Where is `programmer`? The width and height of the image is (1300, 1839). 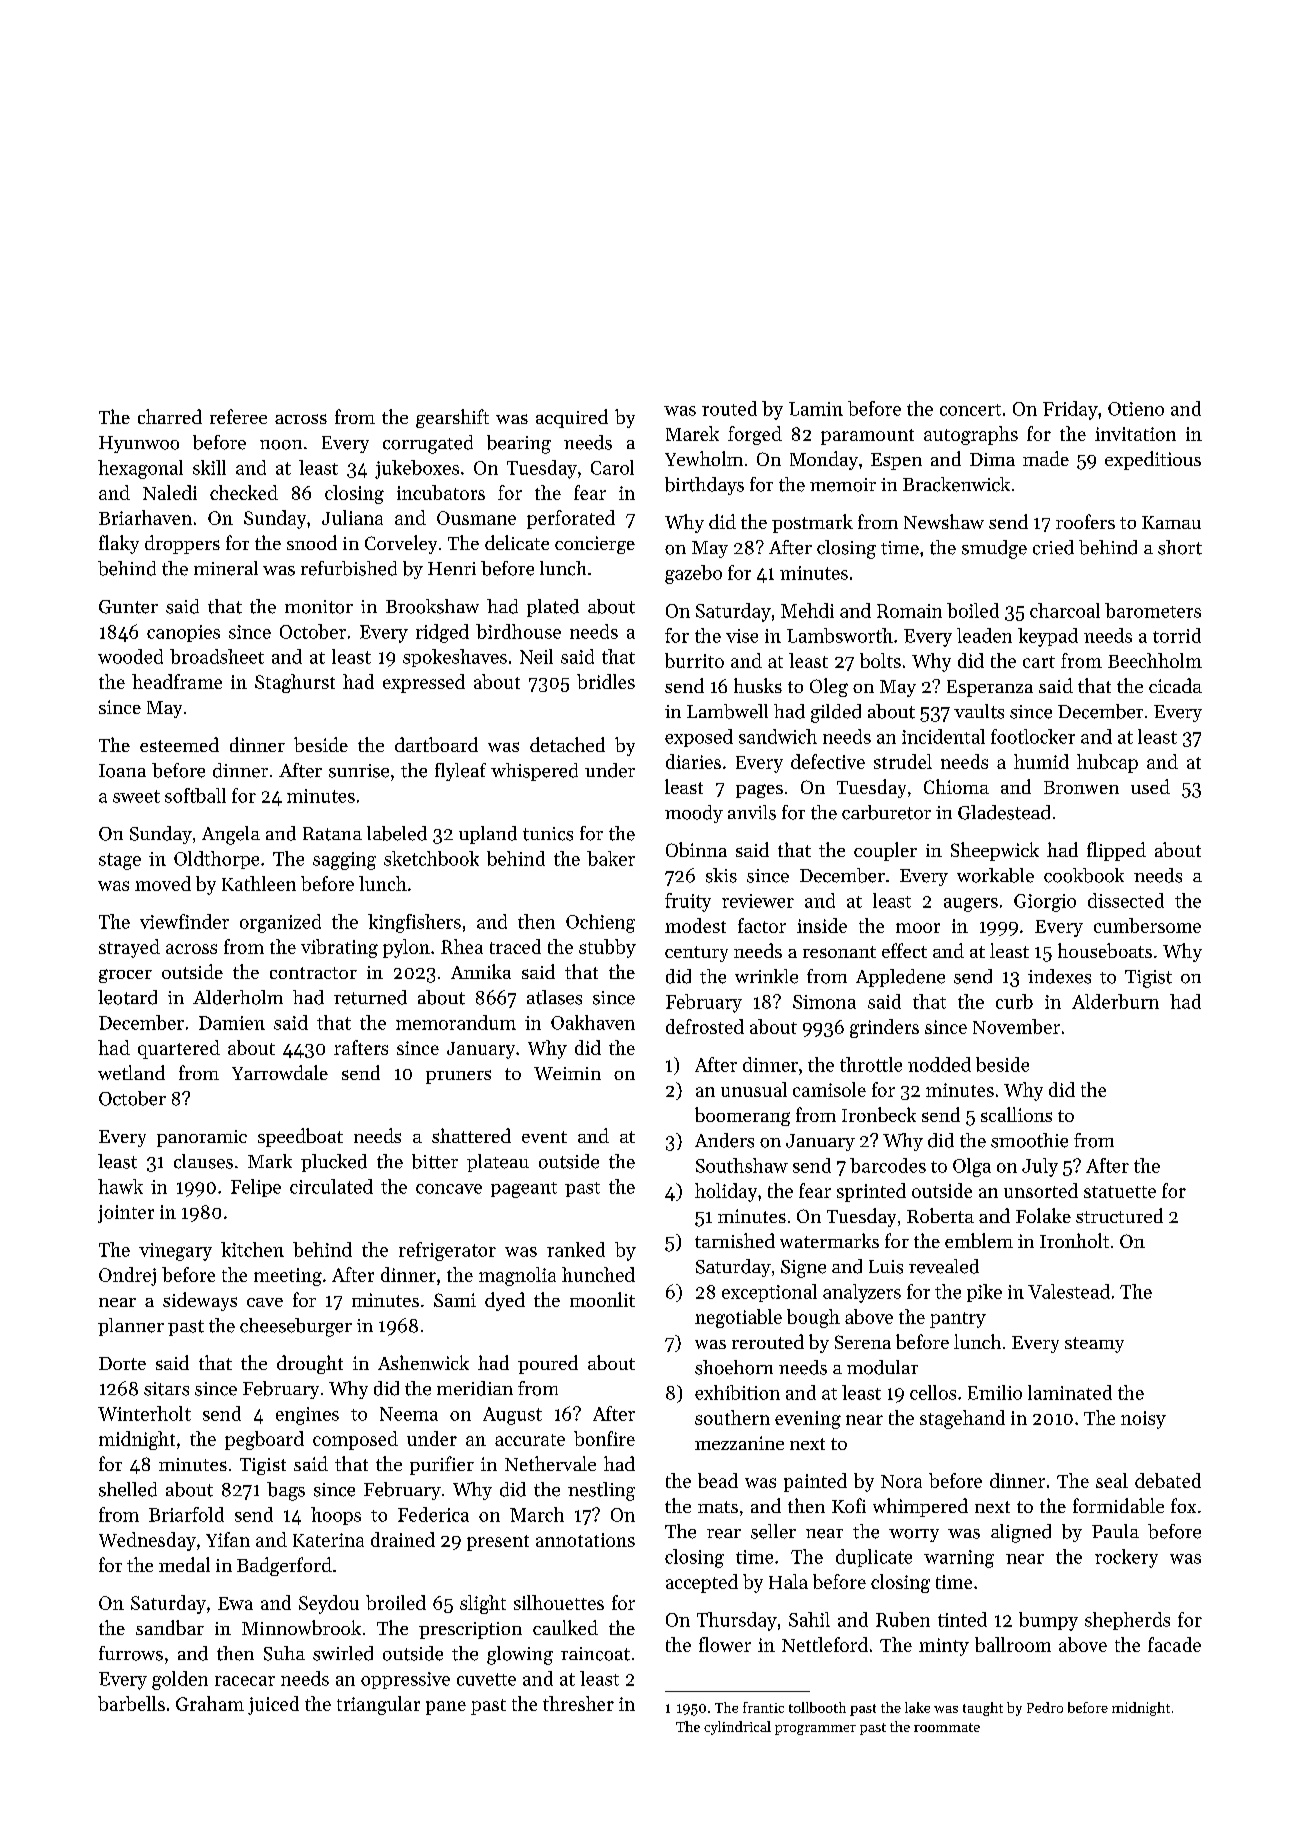
programmer is located at coordinates (815, 1730).
